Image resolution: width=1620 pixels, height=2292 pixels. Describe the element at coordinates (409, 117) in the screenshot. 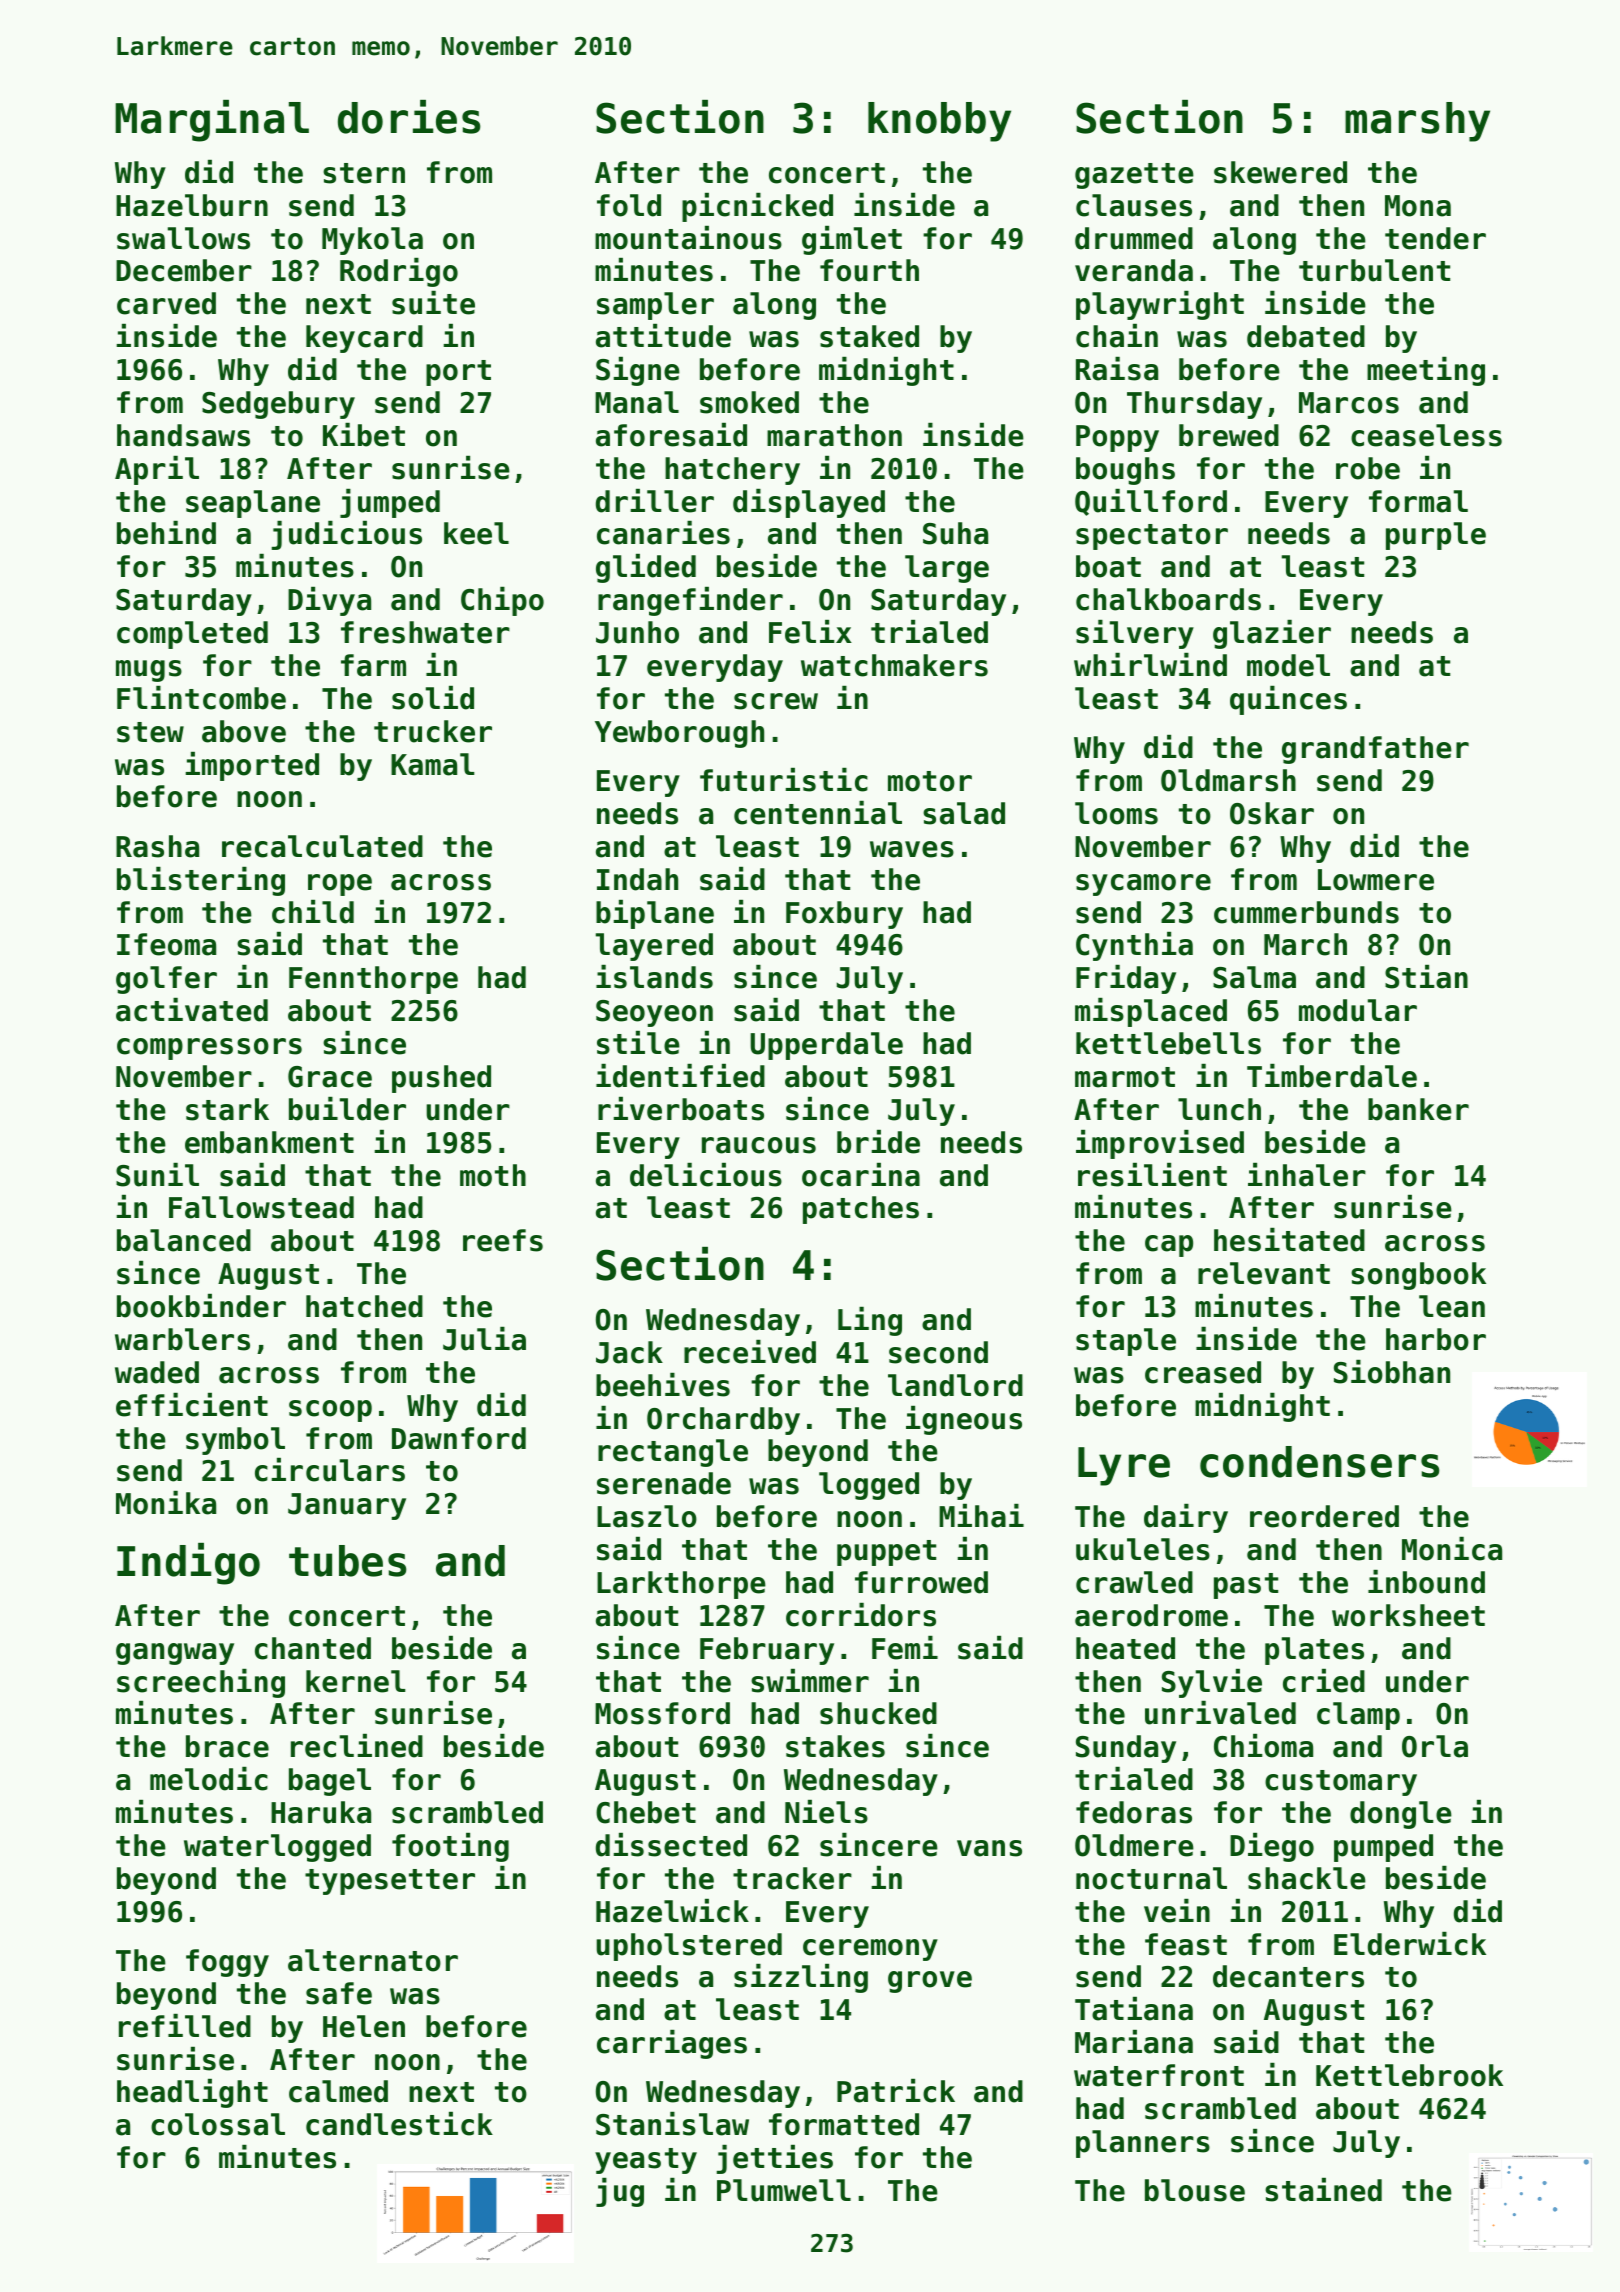

I see `dories` at that location.
